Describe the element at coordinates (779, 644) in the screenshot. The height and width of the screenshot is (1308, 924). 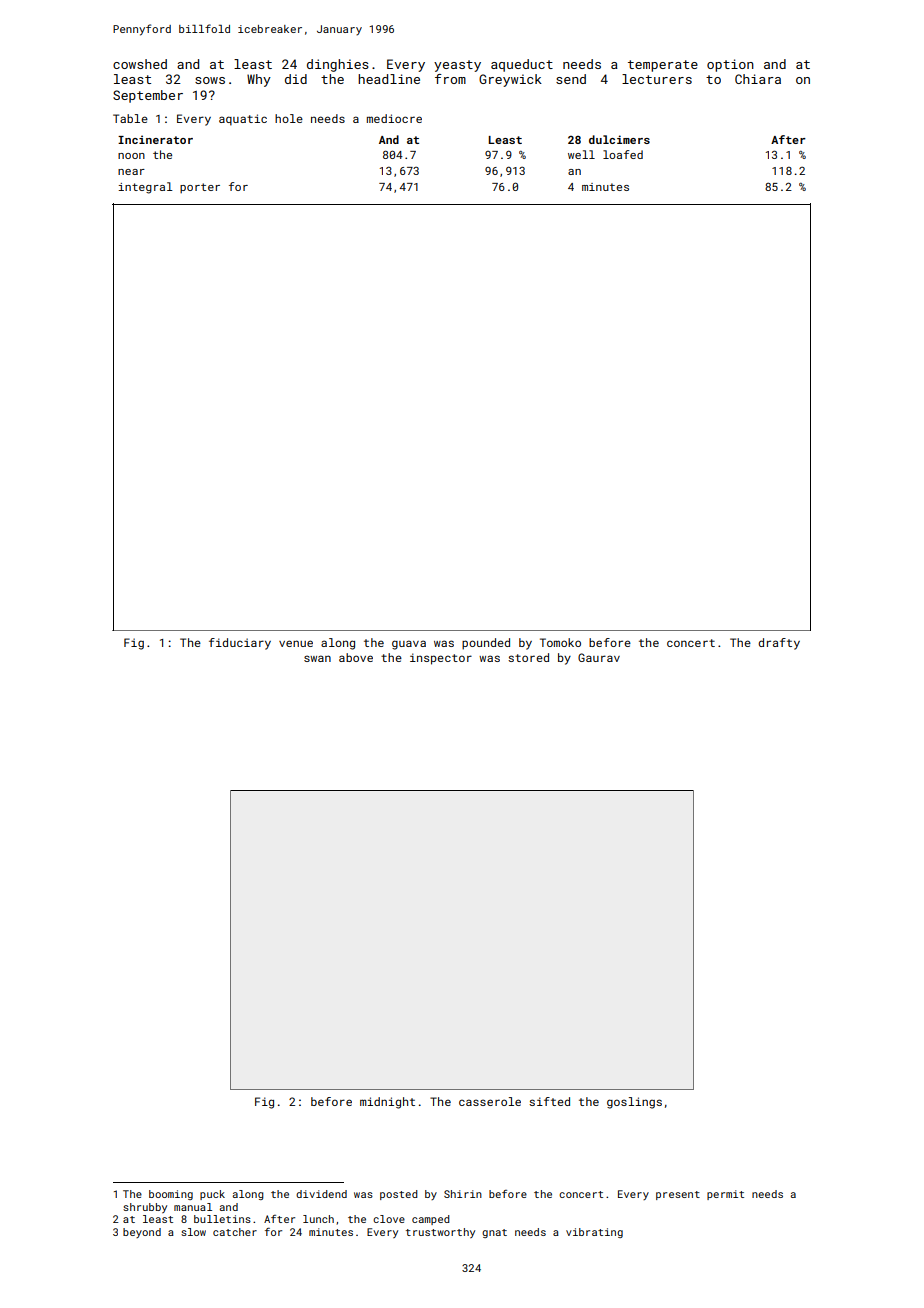
I see `drafty` at that location.
